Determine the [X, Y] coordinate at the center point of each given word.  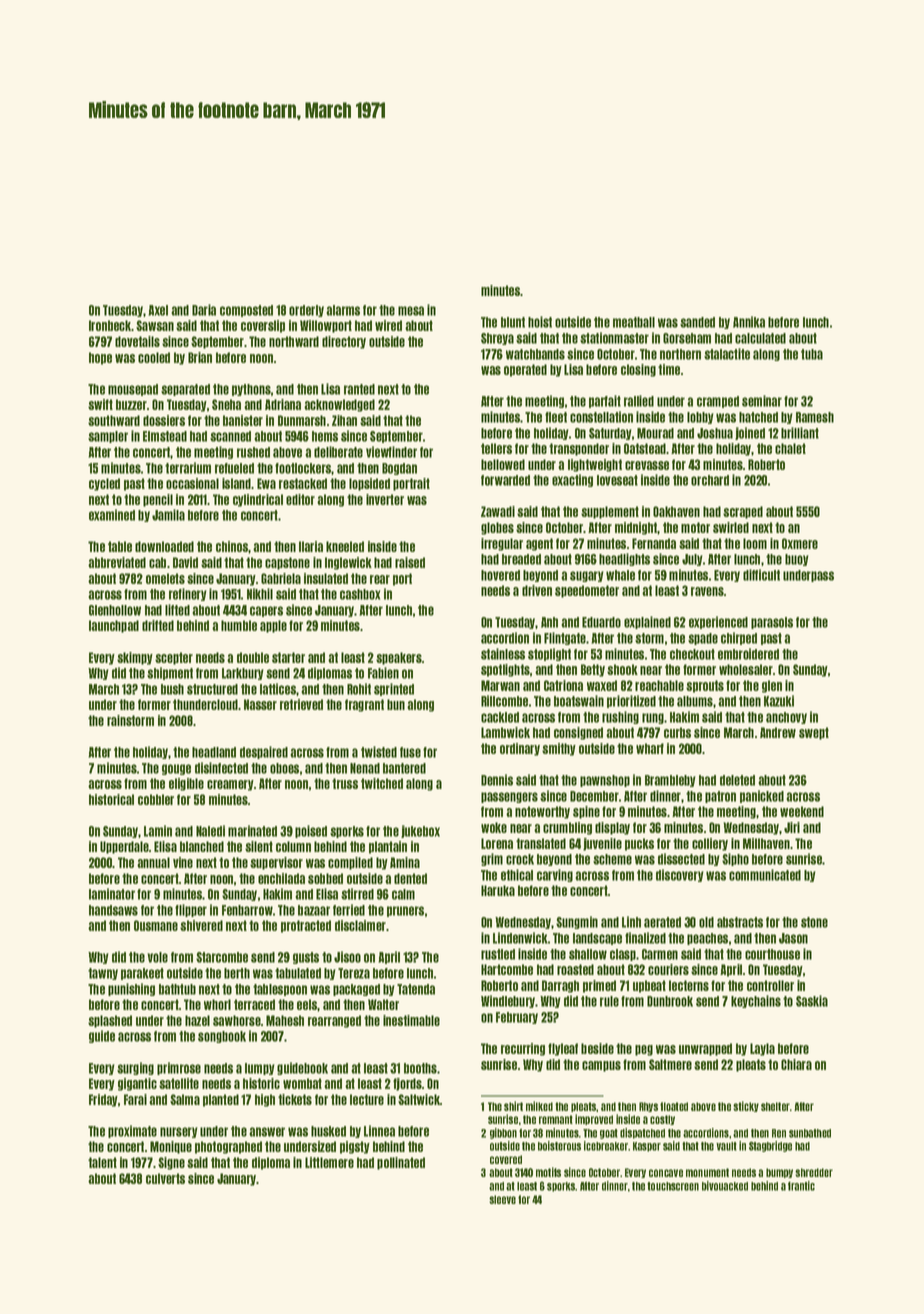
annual [153, 862]
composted [246, 311]
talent [102, 1162]
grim [492, 859]
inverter [385, 499]
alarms [343, 310]
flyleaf [563, 1049]
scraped [743, 512]
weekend [802, 811]
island [236, 483]
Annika [749, 322]
